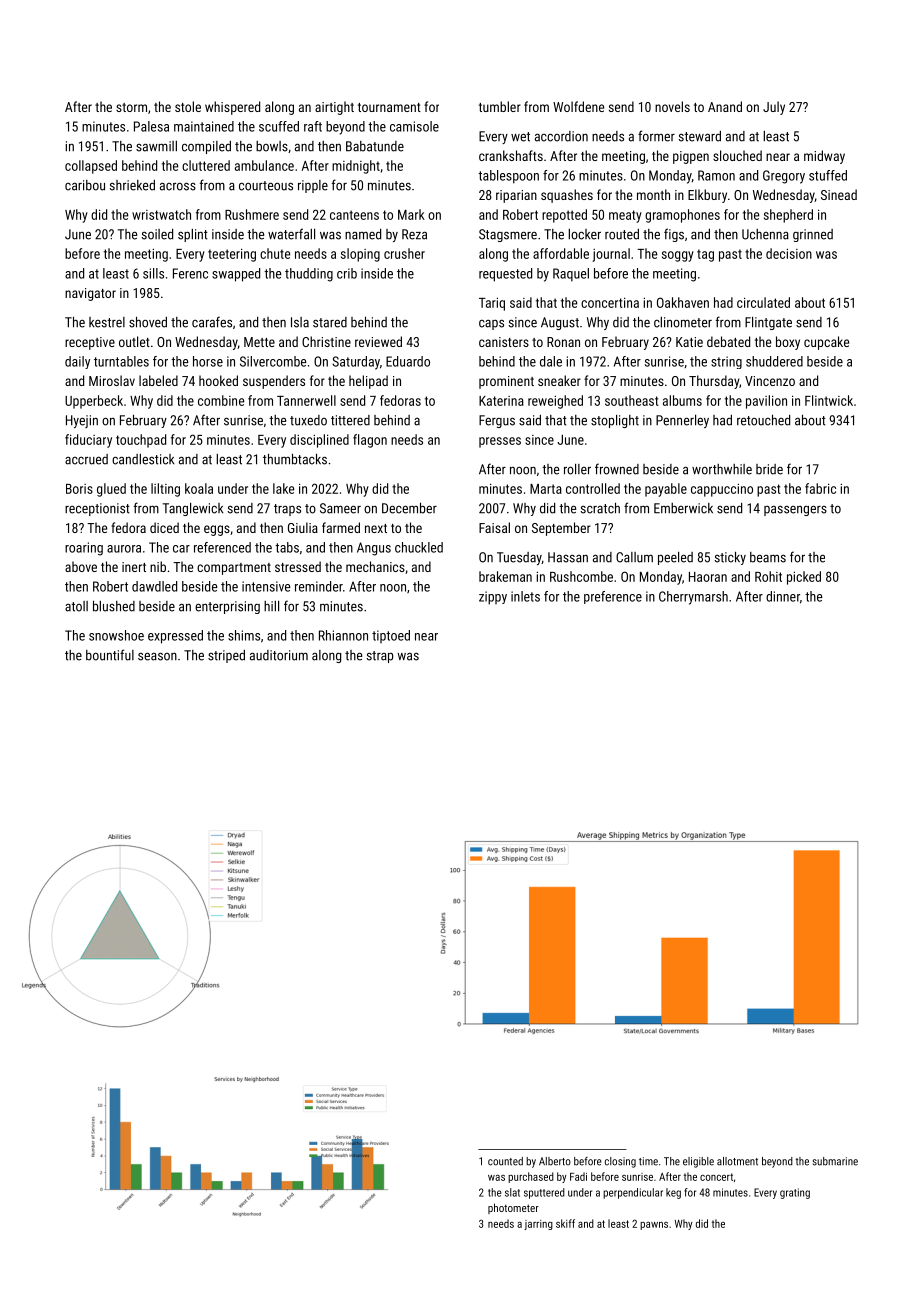 The image size is (924, 1308). What do you see at coordinates (538, 1225) in the document?
I see `jarring` at bounding box center [538, 1225].
